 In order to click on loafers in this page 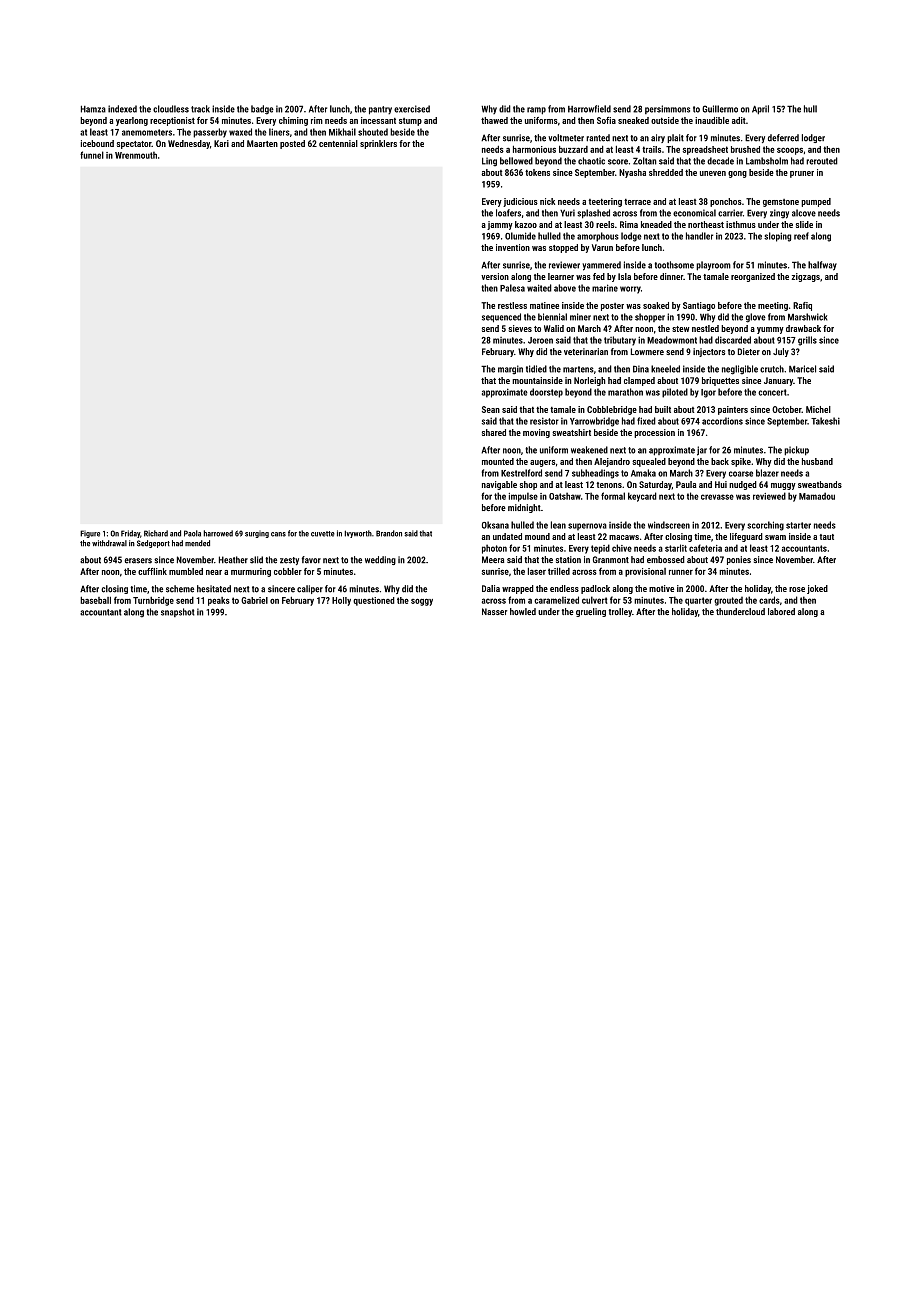, I will do `click(508, 213)`.
